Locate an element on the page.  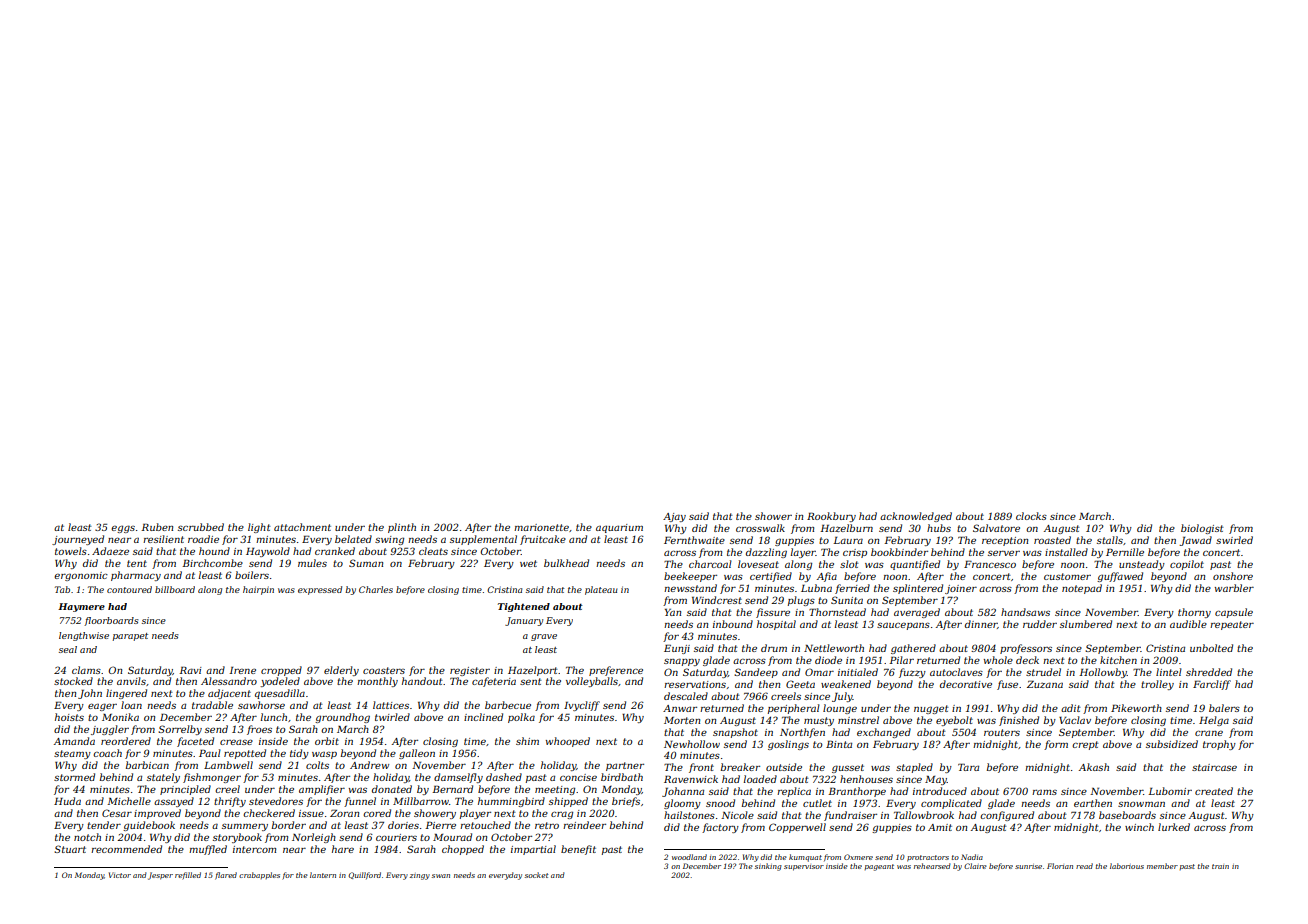
cafeteria is located at coordinates (494, 682).
